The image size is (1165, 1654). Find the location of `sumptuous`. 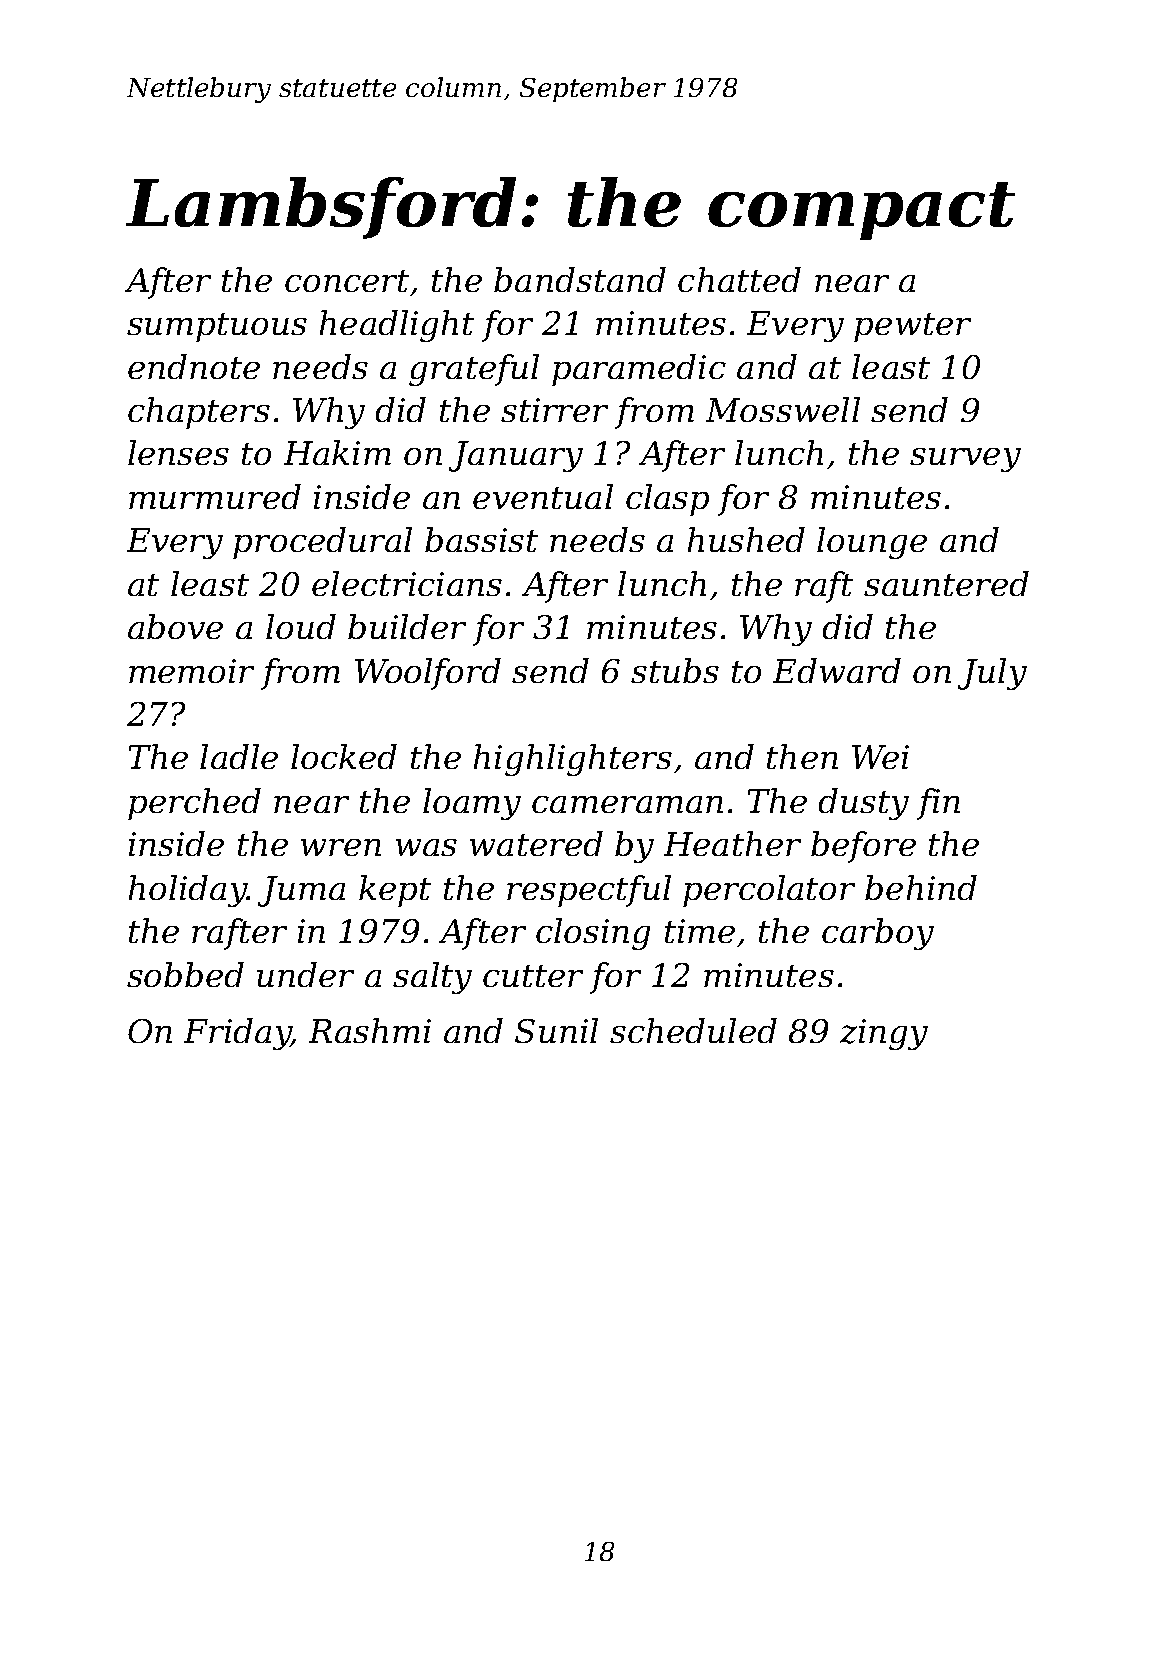

sumptuous is located at coordinates (217, 327).
